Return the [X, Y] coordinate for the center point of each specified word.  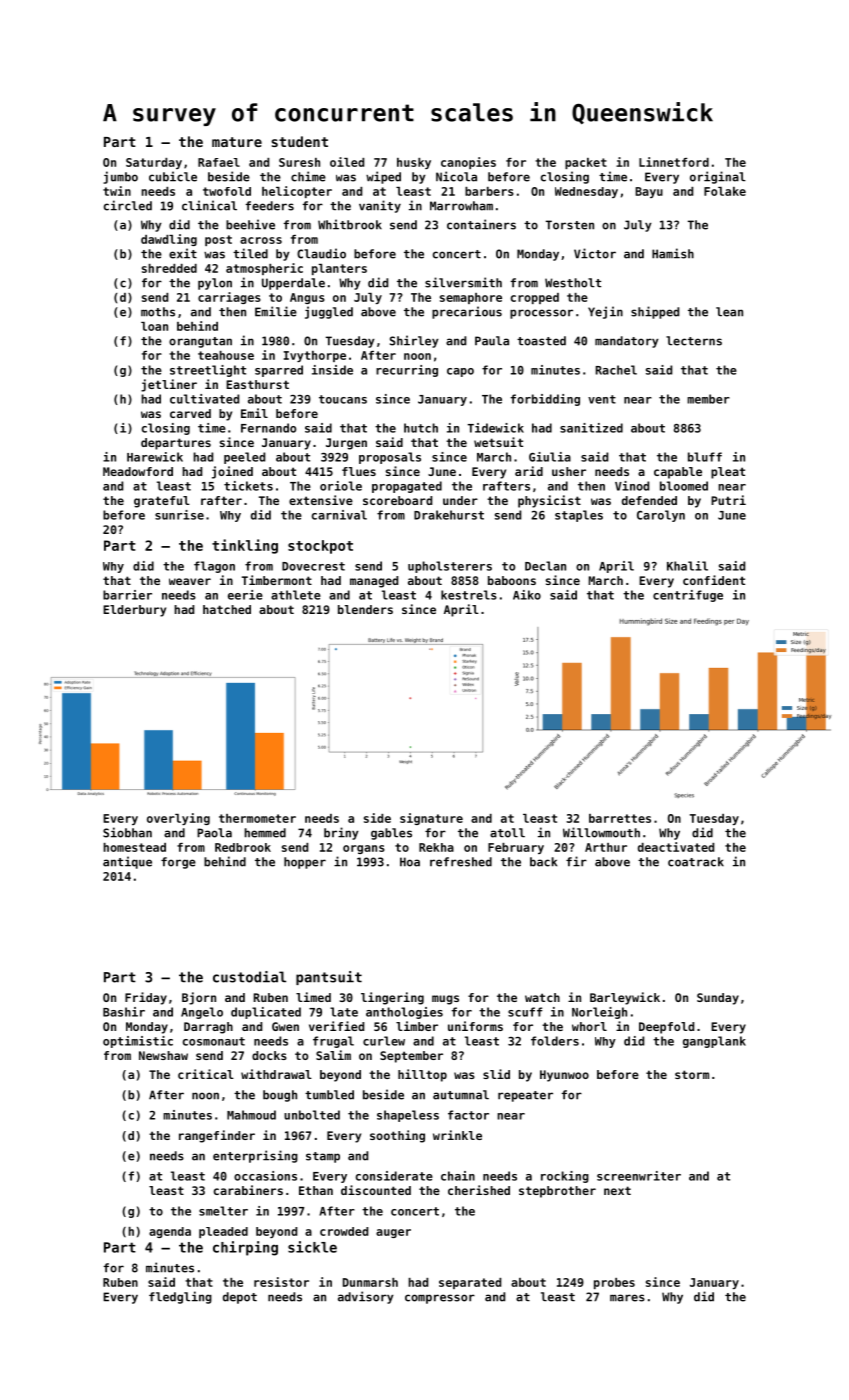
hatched [227, 609]
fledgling [180, 1297]
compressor [440, 1299]
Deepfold [666, 1028]
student [299, 141]
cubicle [173, 176]
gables [391, 834]
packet [586, 163]
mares [627, 1298]
